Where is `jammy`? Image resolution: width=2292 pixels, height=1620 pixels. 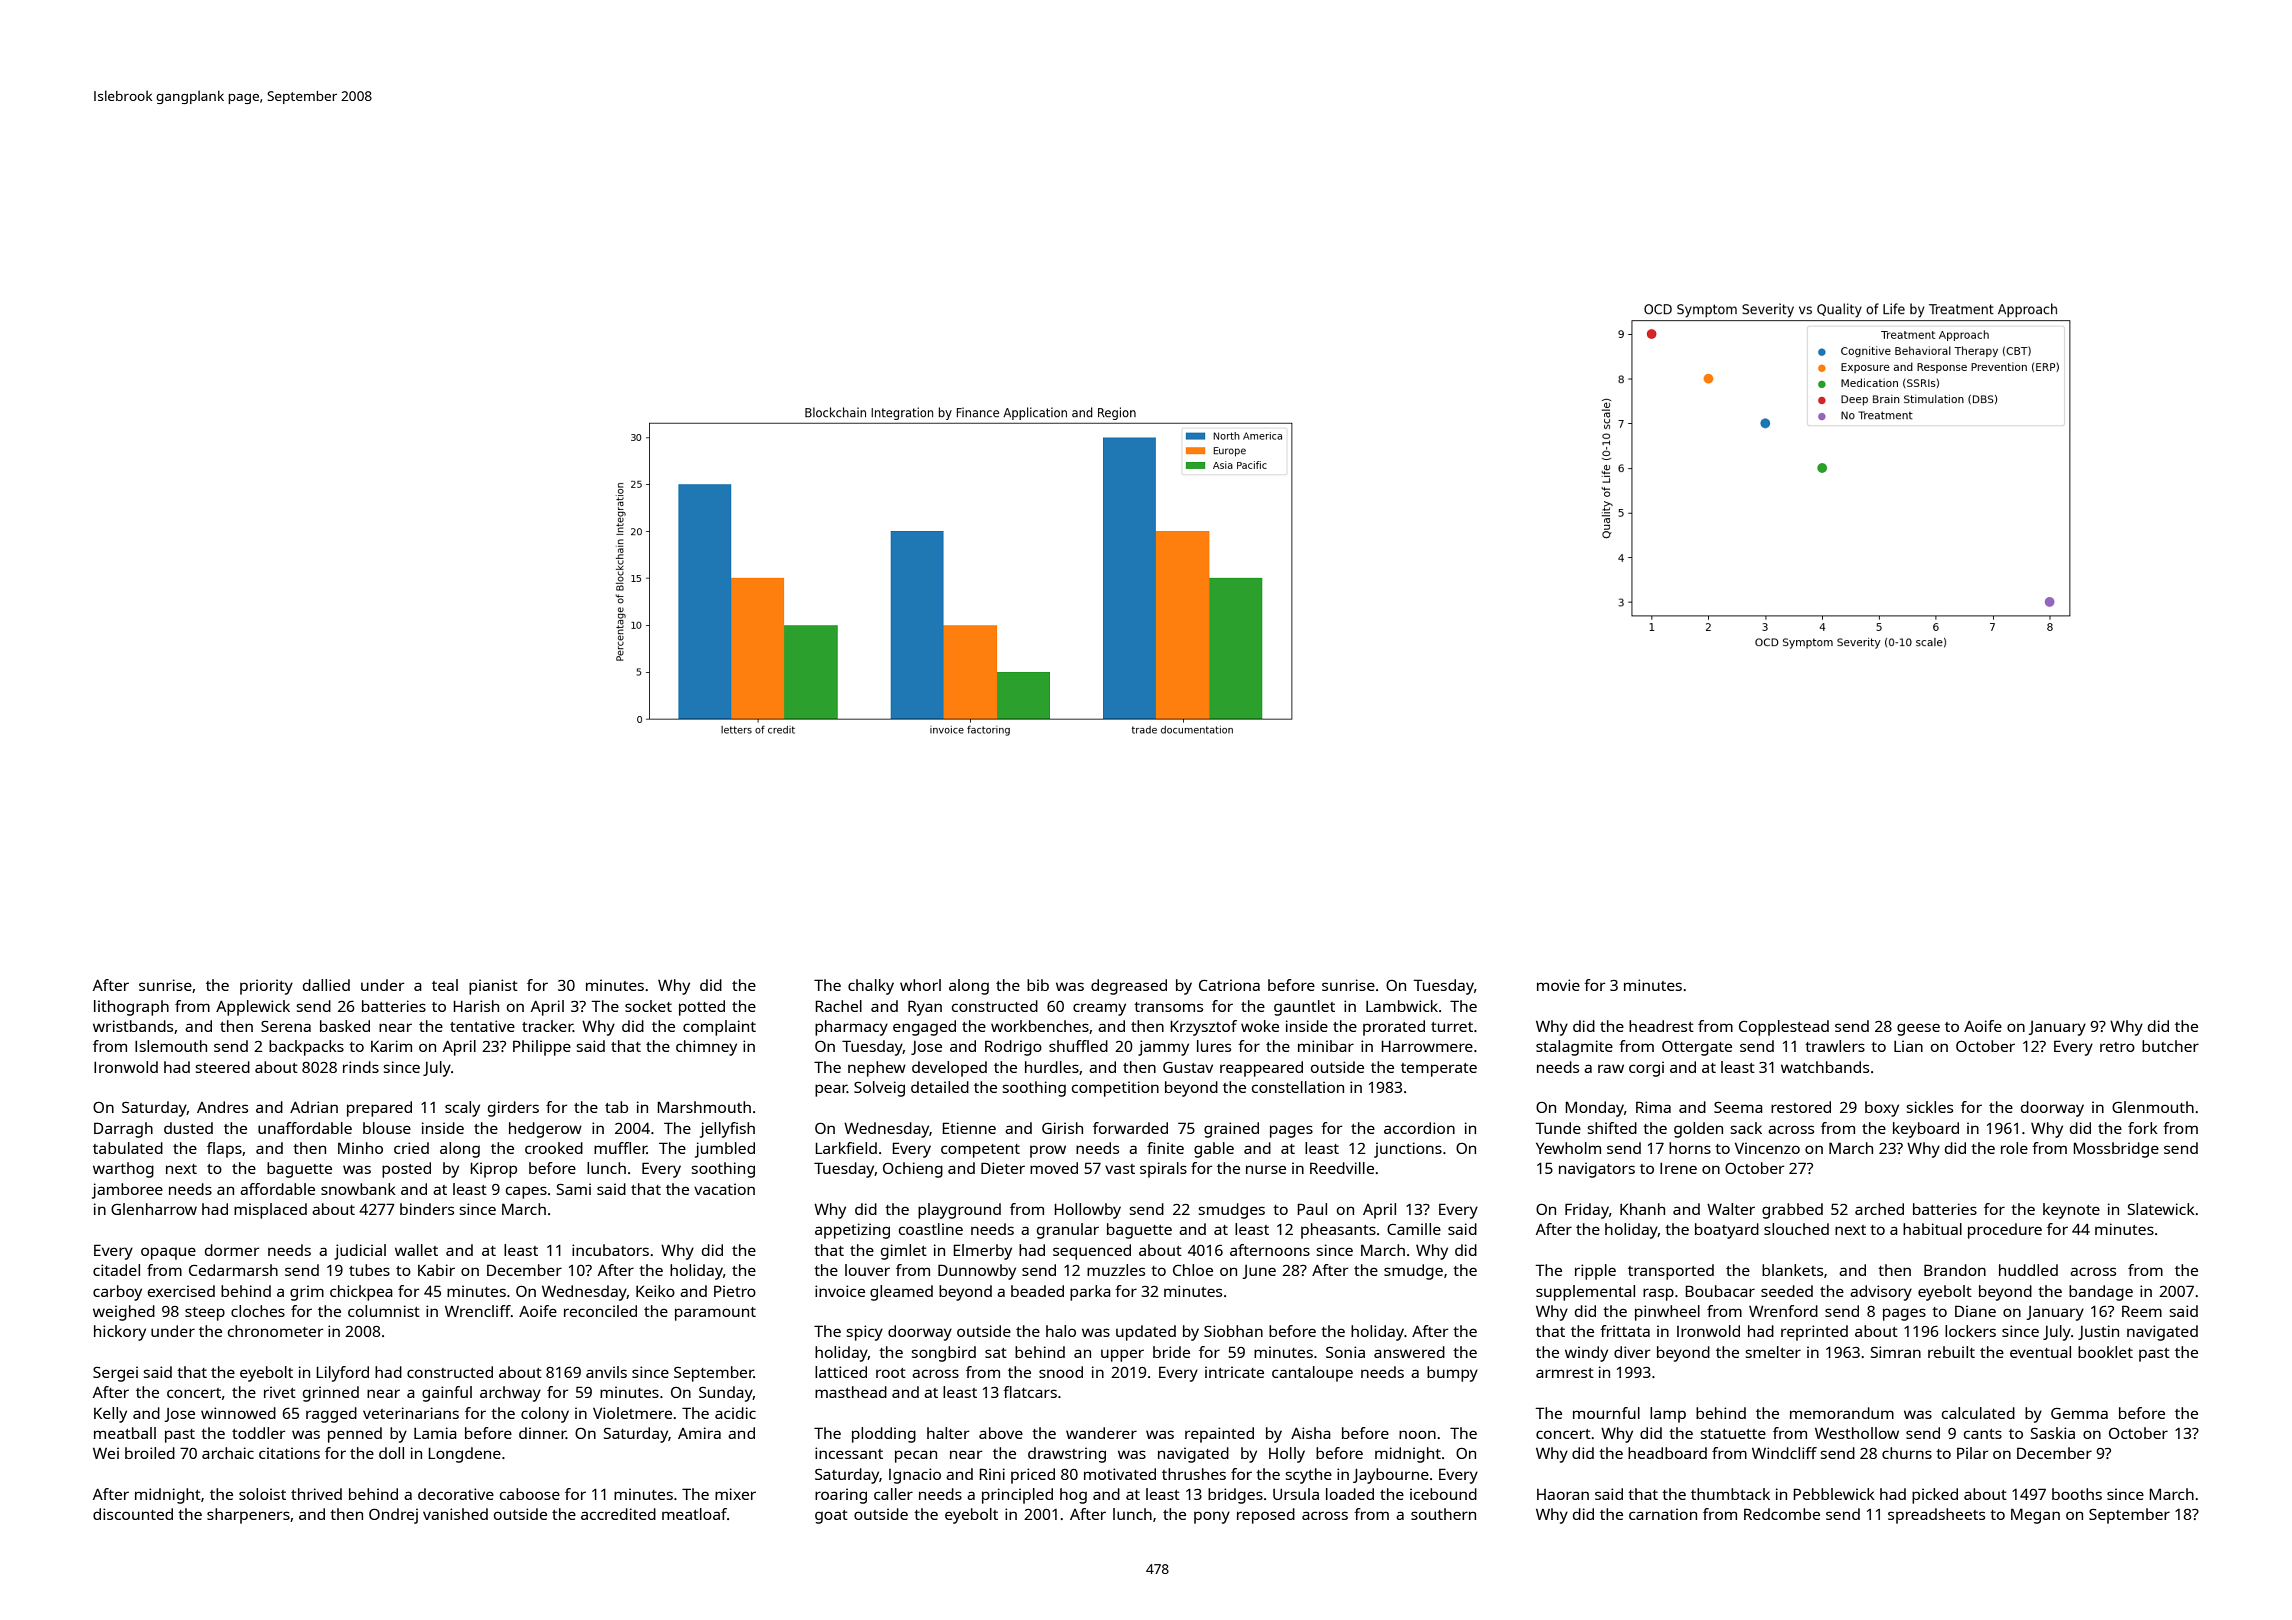
jammy is located at coordinates (1163, 1048).
